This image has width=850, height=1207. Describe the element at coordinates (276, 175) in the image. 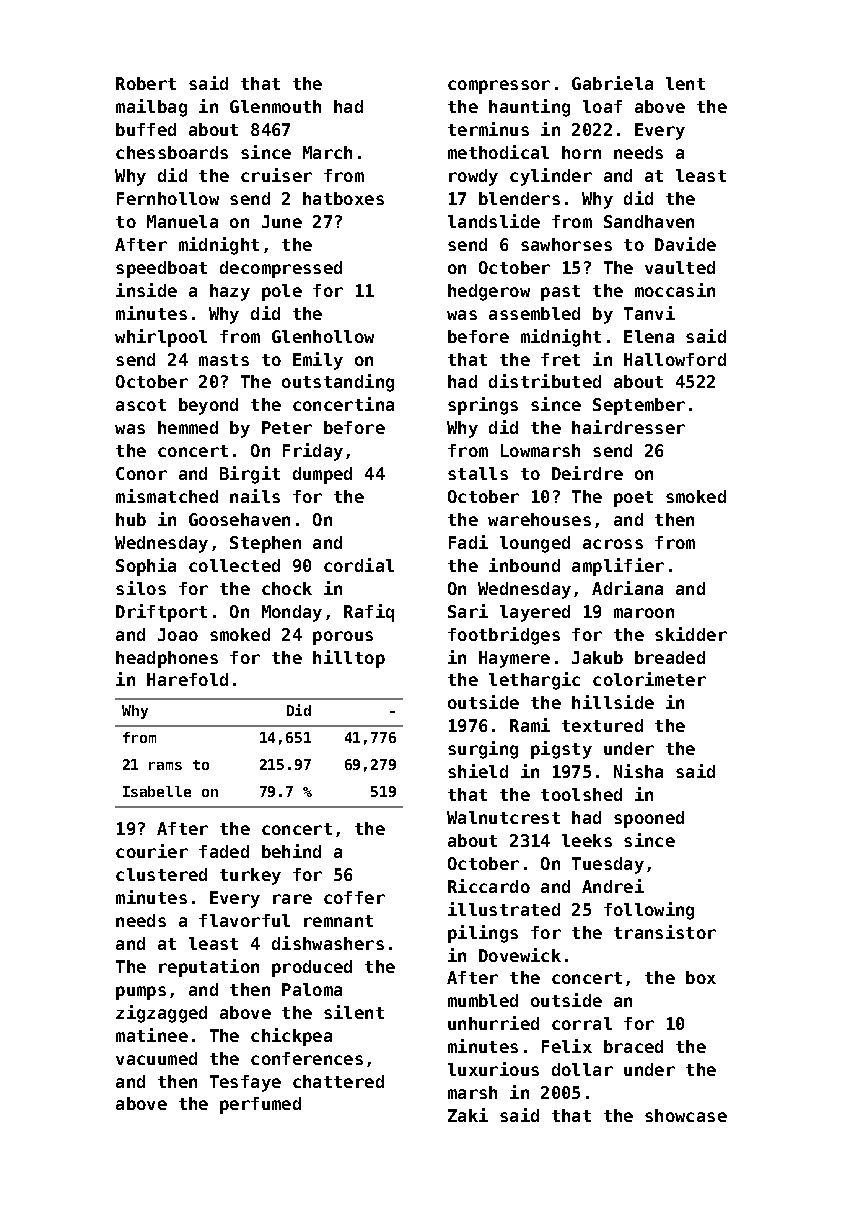

I see `cruiser` at that location.
